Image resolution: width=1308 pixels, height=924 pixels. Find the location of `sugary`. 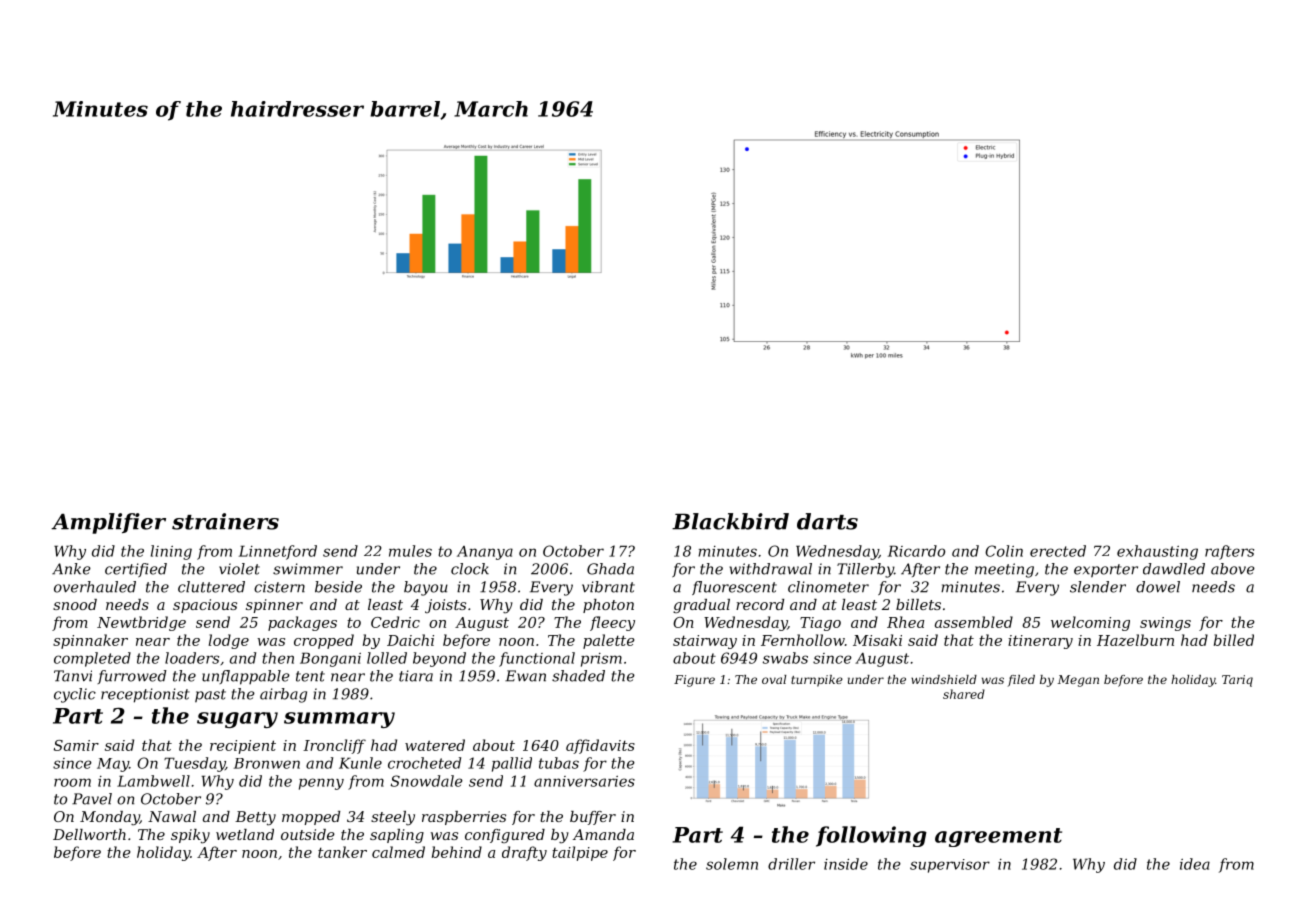

sugary is located at coordinates (237, 720).
